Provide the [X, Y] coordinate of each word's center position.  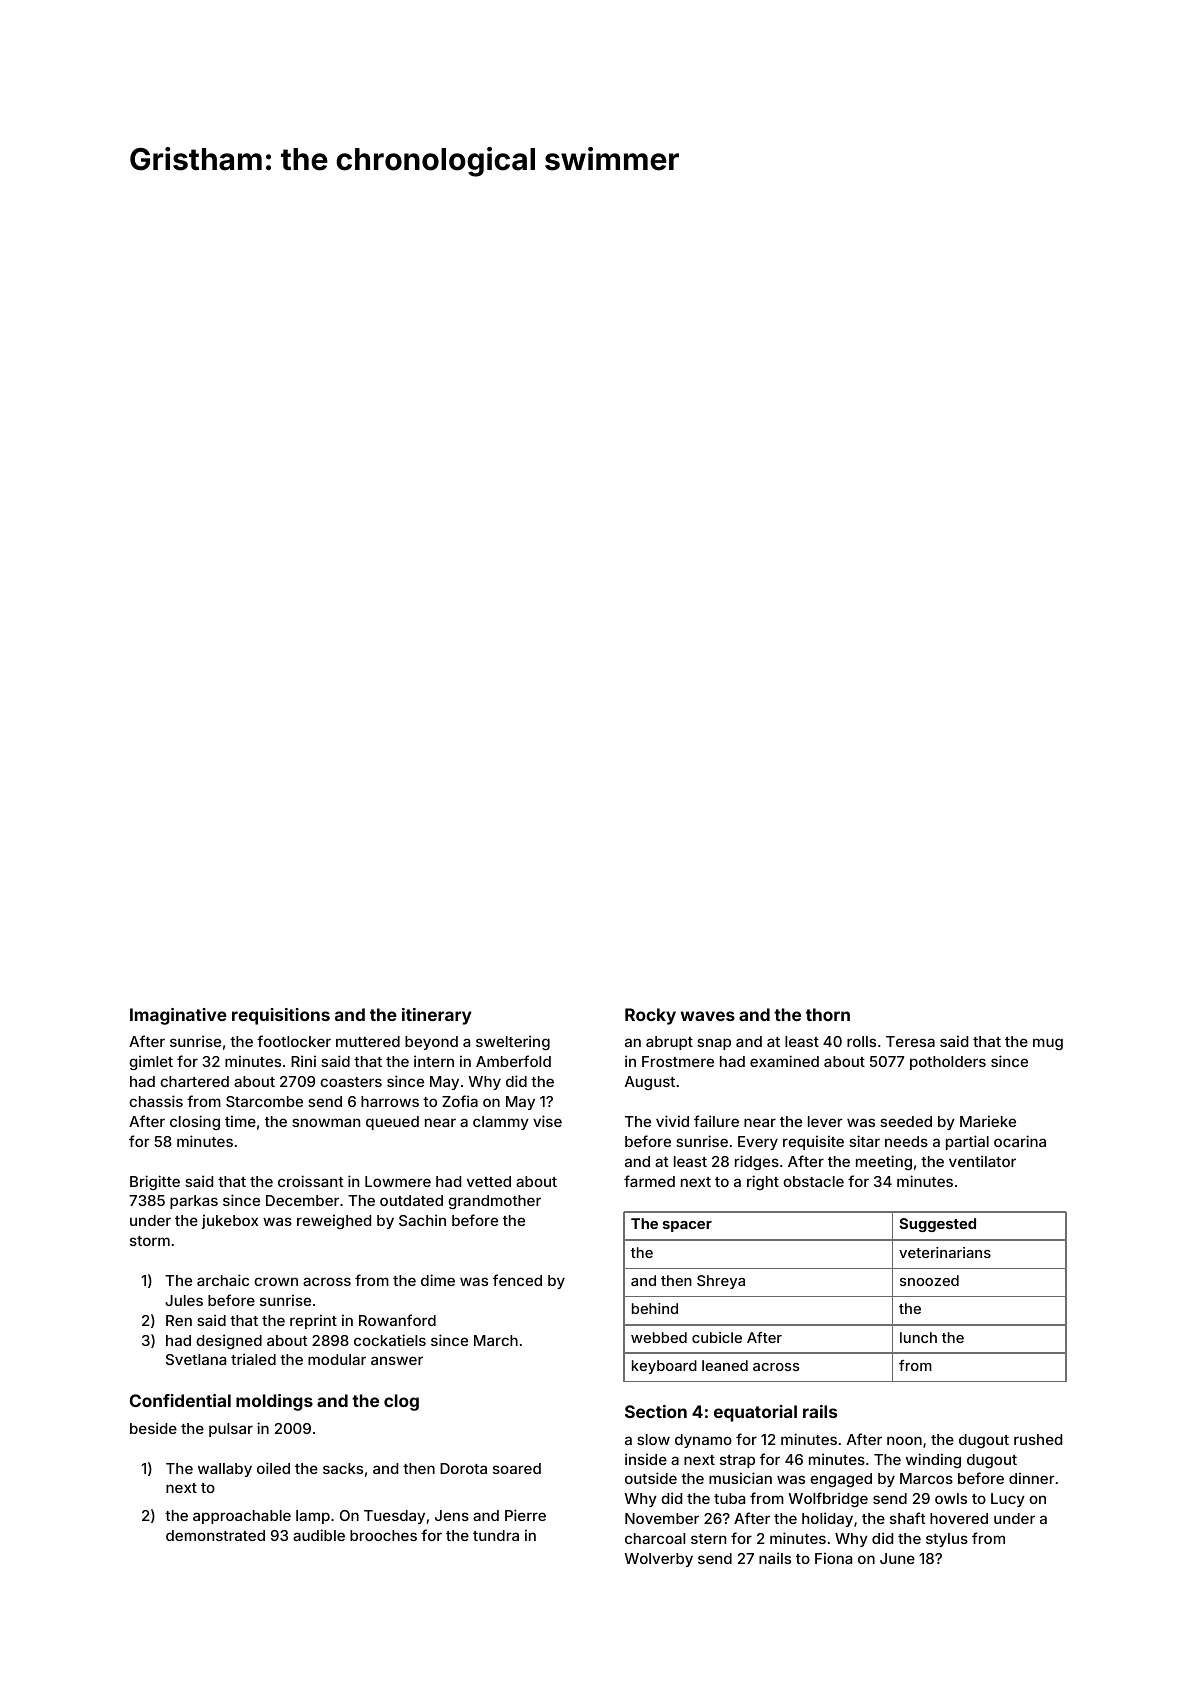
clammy [501, 1123]
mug [1048, 1044]
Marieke [988, 1121]
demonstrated [215, 1535]
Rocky [650, 1016]
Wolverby [659, 1560]
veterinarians [945, 1252]
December [302, 1200]
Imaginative [178, 1016]
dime [438, 1280]
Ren [179, 1320]
